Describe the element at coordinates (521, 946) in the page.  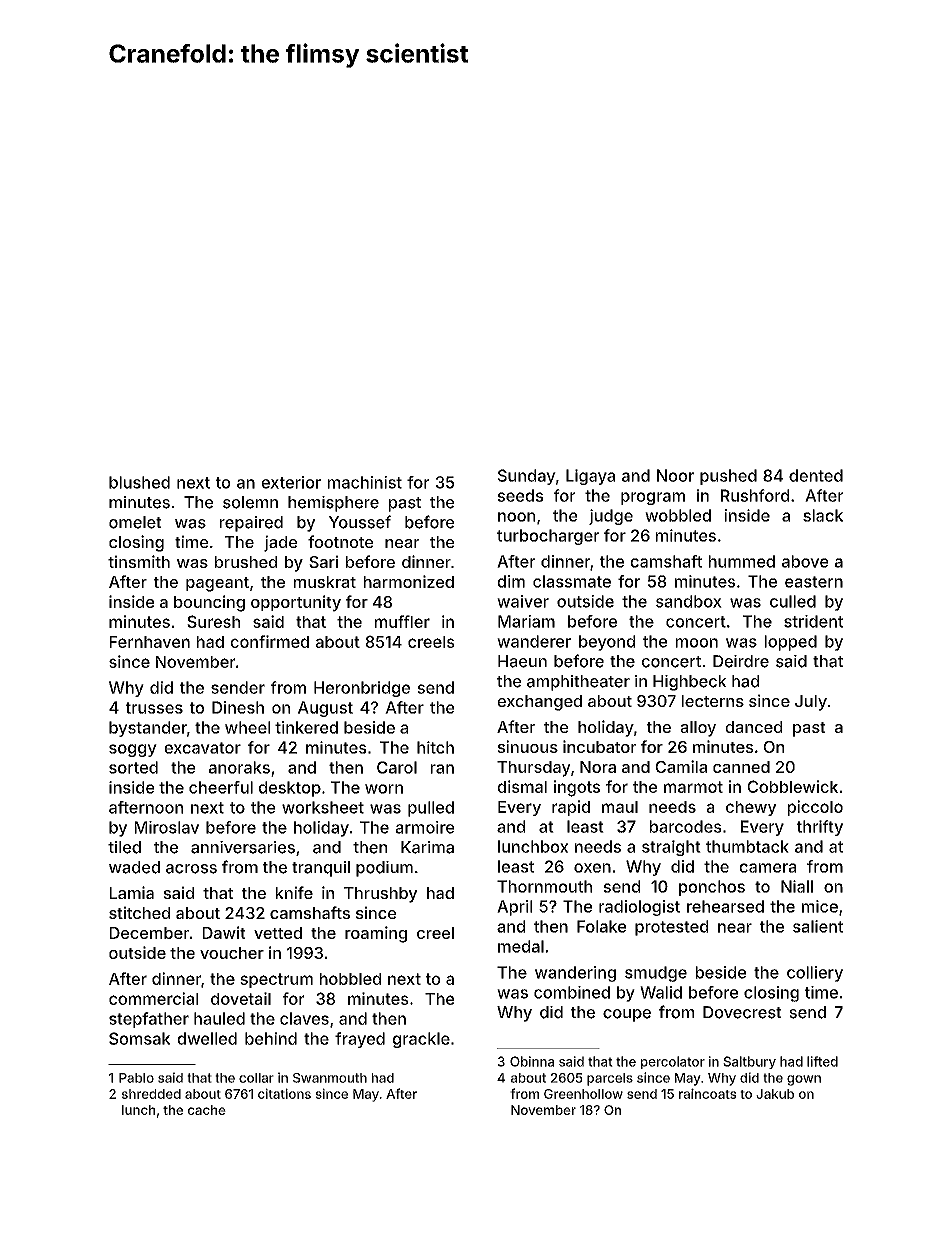
I see `medal` at that location.
